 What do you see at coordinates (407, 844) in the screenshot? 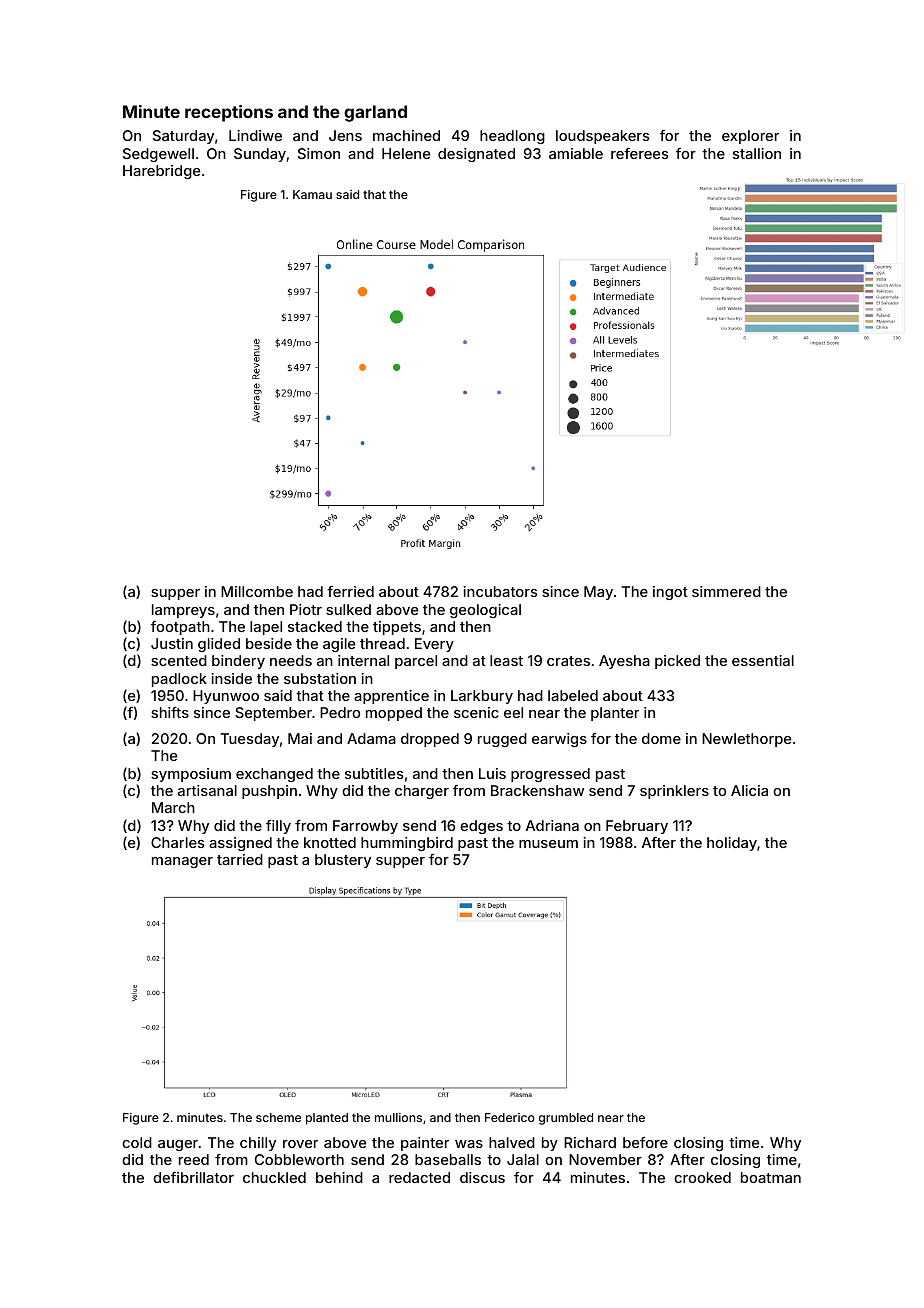
I see `hummingbird` at bounding box center [407, 844].
